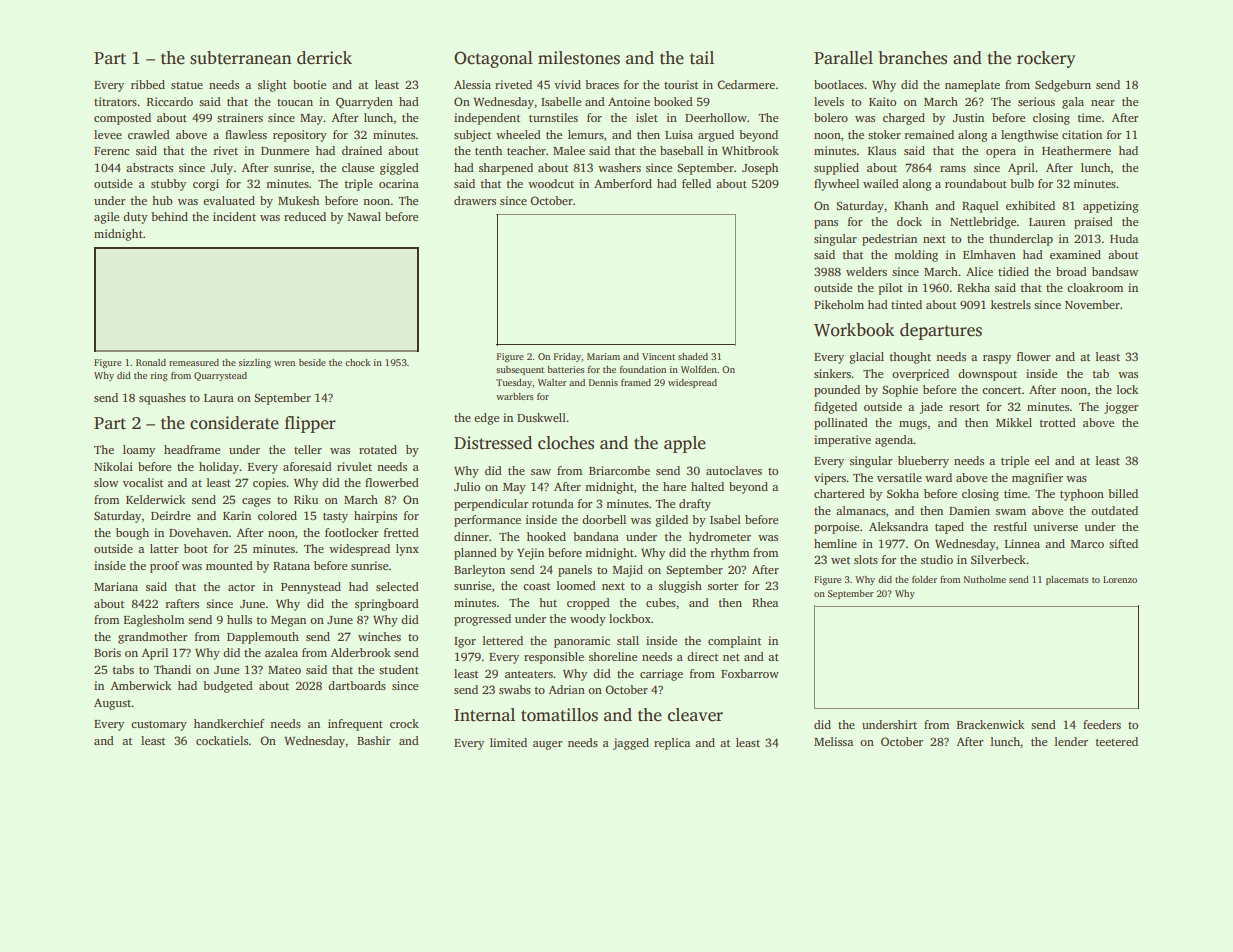 The height and width of the document is (952, 1233). What do you see at coordinates (113, 704) in the document?
I see `August` at bounding box center [113, 704].
